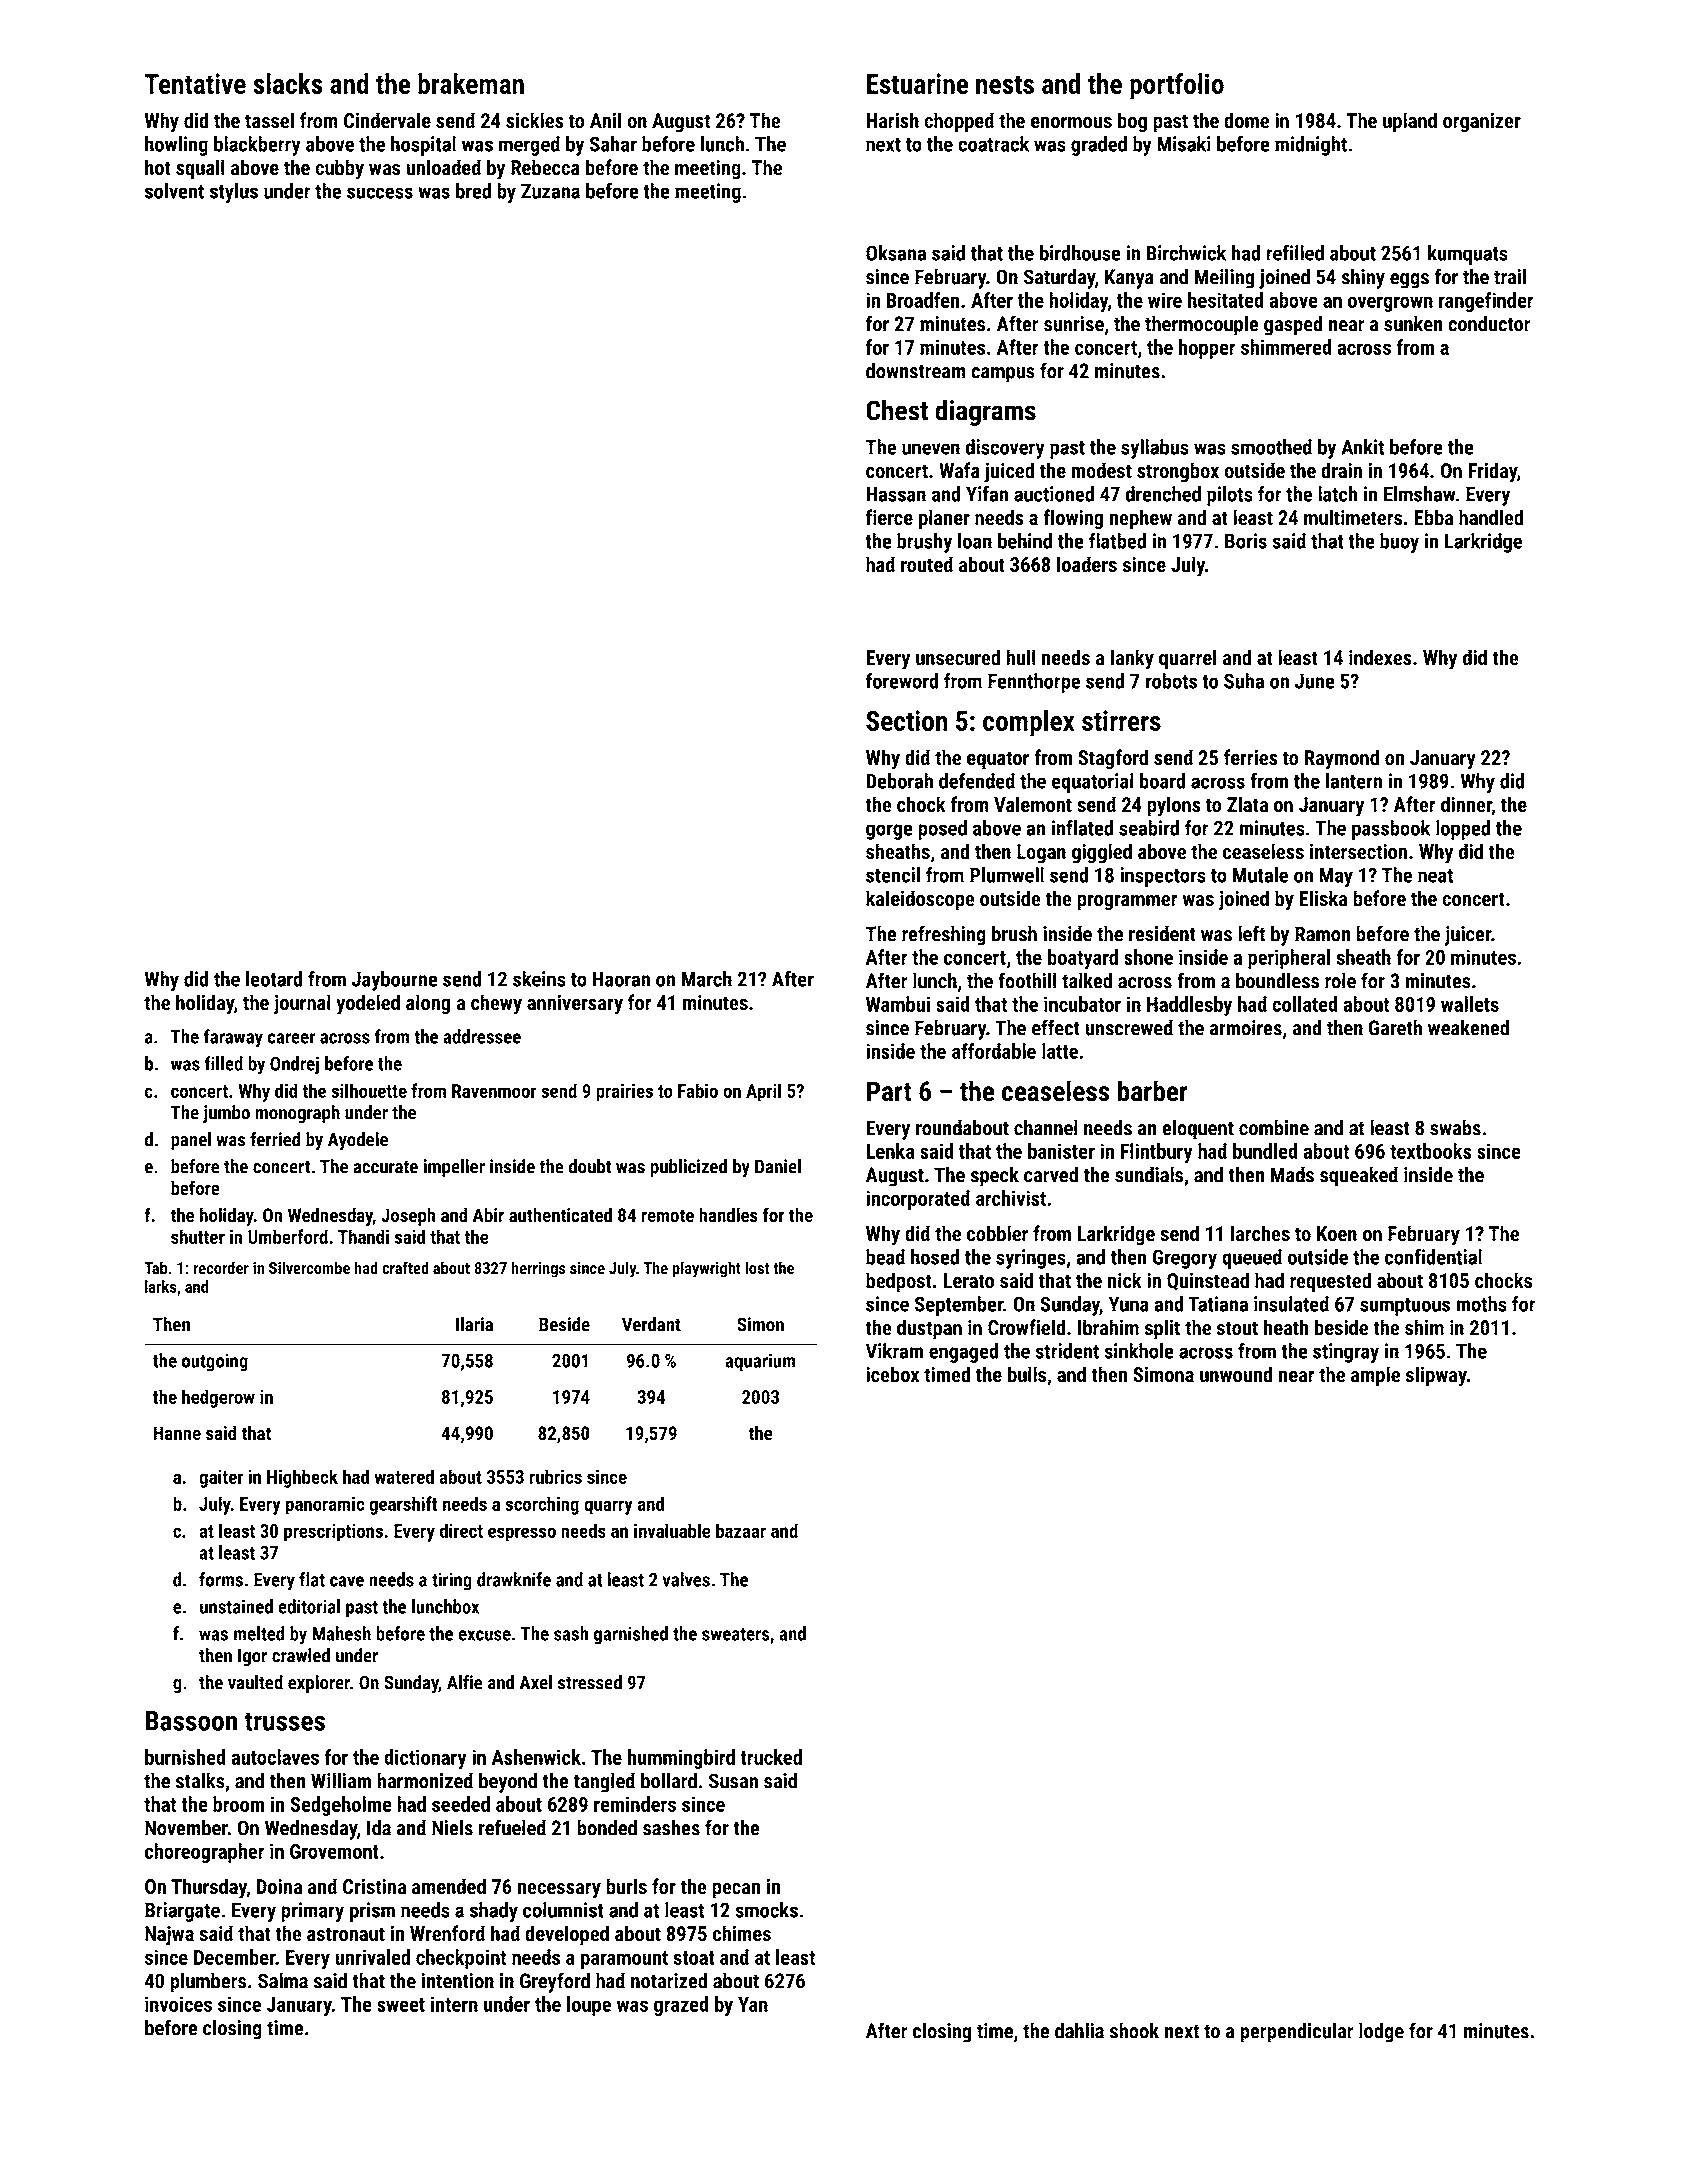 This screenshot has height=2178, width=1683. Describe the element at coordinates (707, 979) in the screenshot. I see `March` at that location.
